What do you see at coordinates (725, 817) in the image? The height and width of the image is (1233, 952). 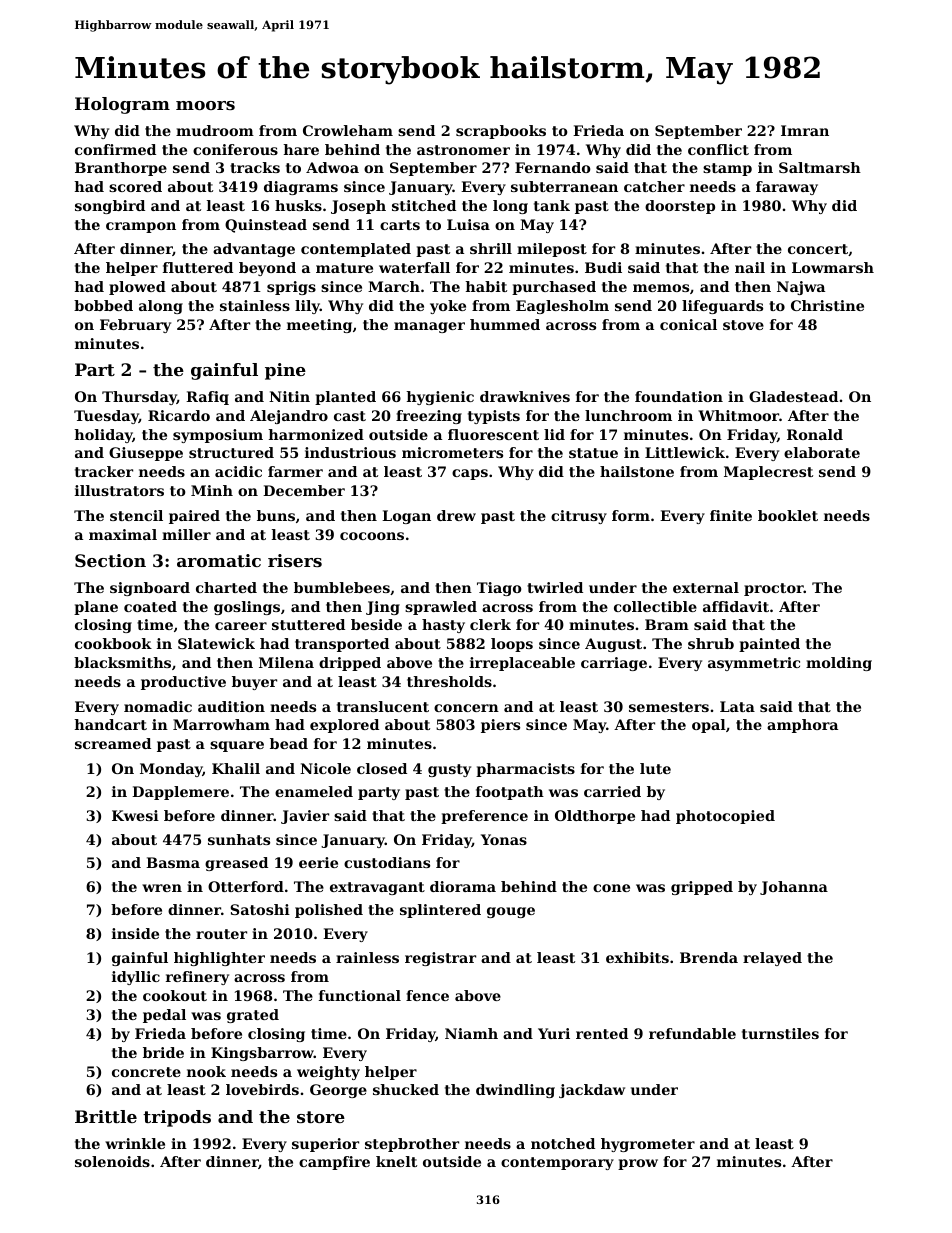 I see `photocopied` at bounding box center [725, 817].
